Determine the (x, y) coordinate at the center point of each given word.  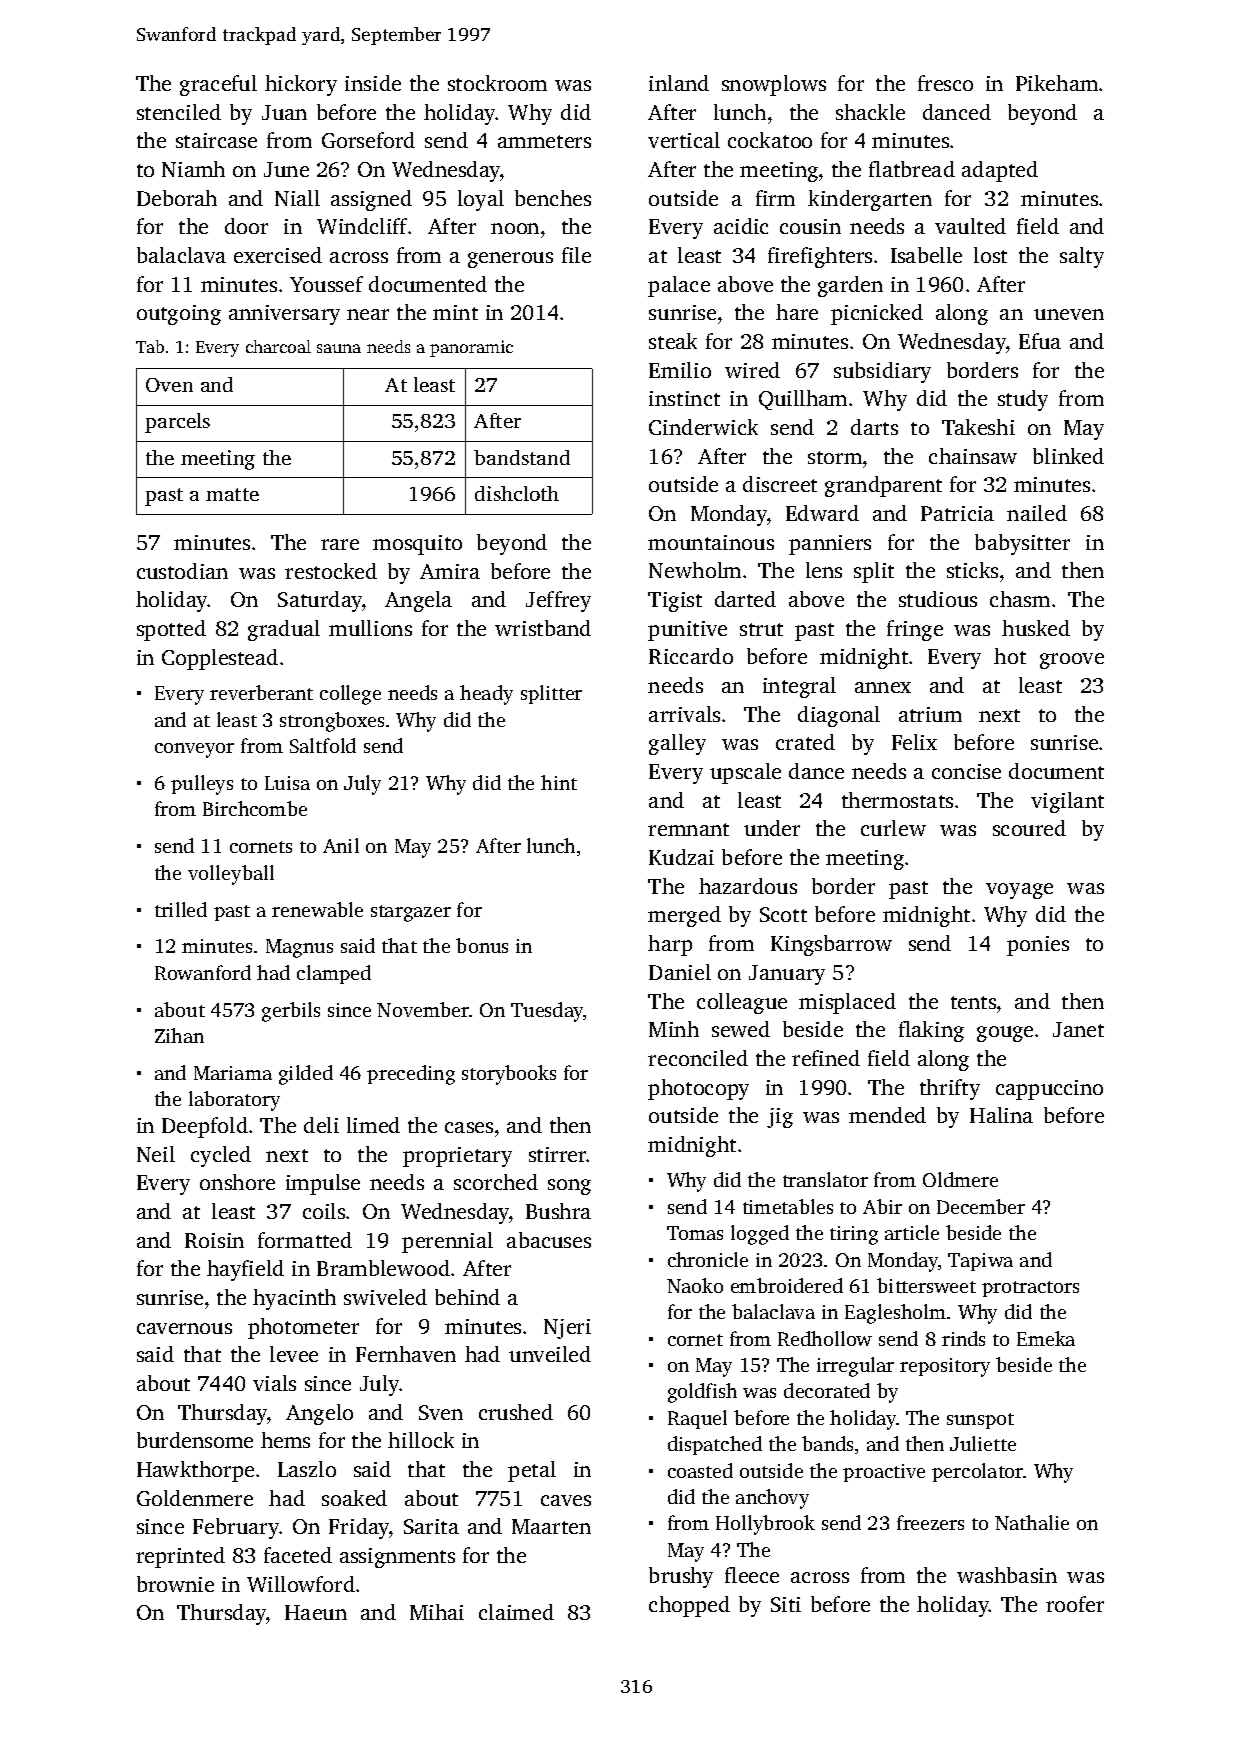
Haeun (316, 1612)
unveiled (550, 1354)
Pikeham (1057, 83)
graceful (218, 85)
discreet (780, 484)
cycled (221, 1156)
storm (835, 457)
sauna (339, 348)
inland (679, 83)
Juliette (983, 1443)
